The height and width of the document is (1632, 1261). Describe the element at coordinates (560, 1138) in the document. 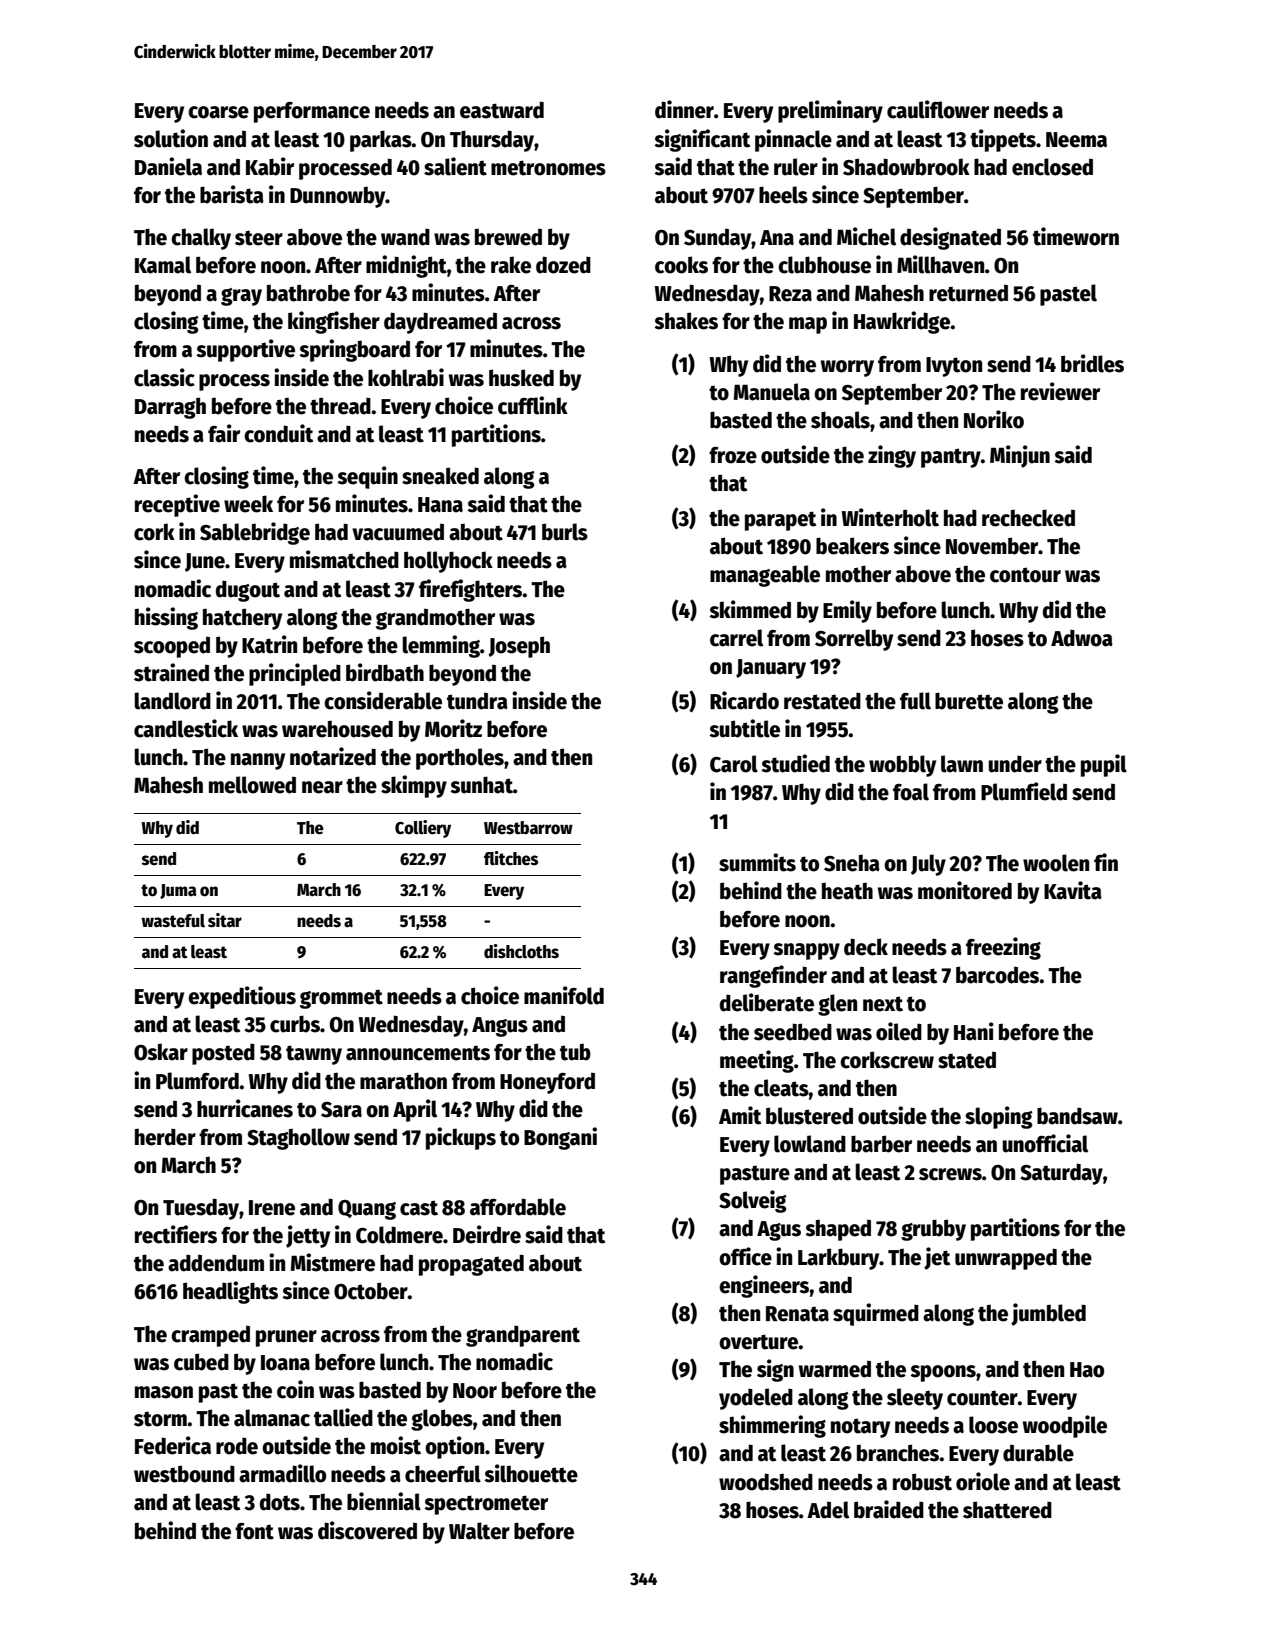

I see `Bongani` at that location.
